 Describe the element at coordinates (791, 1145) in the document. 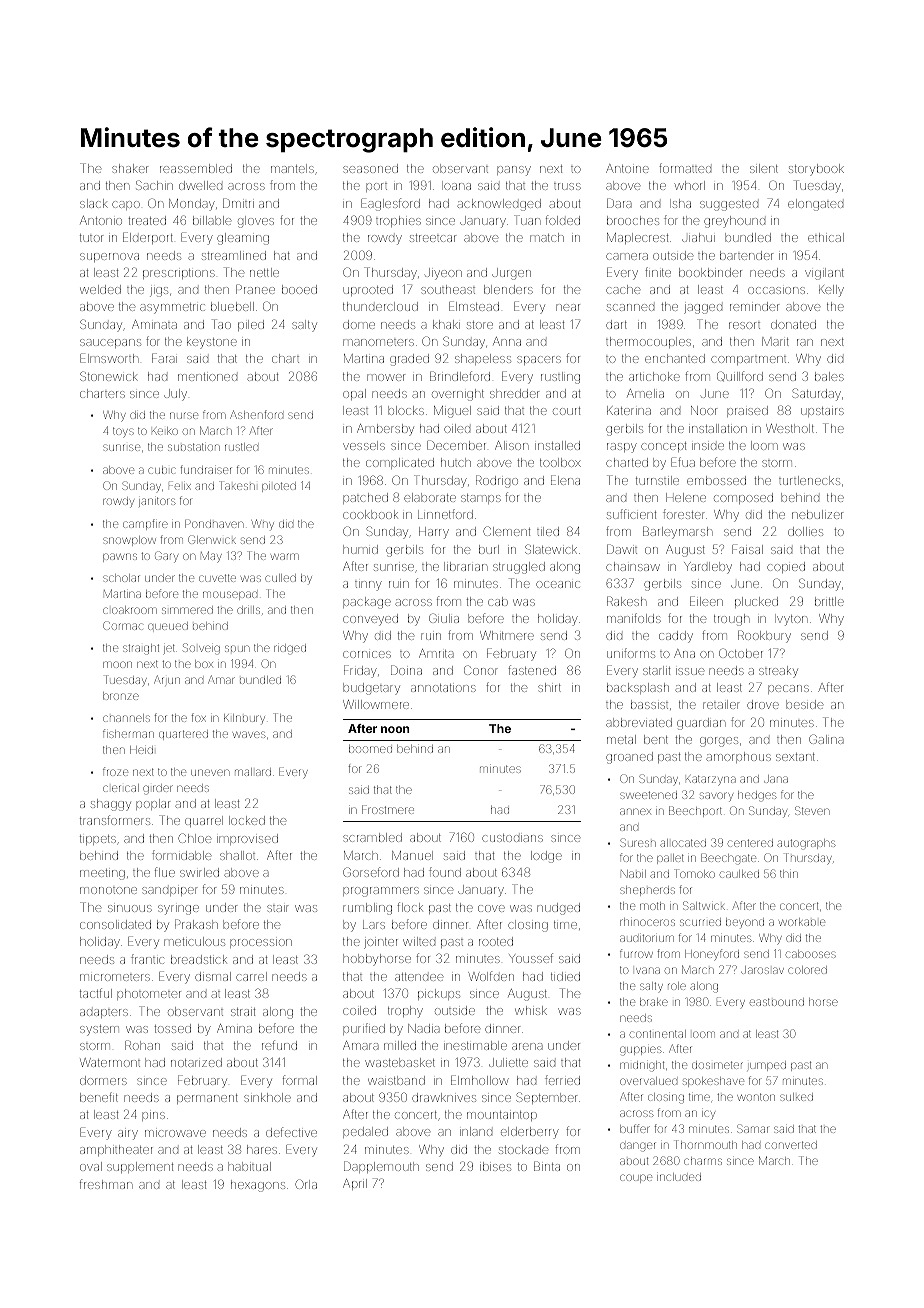

I see `converted` at that location.
